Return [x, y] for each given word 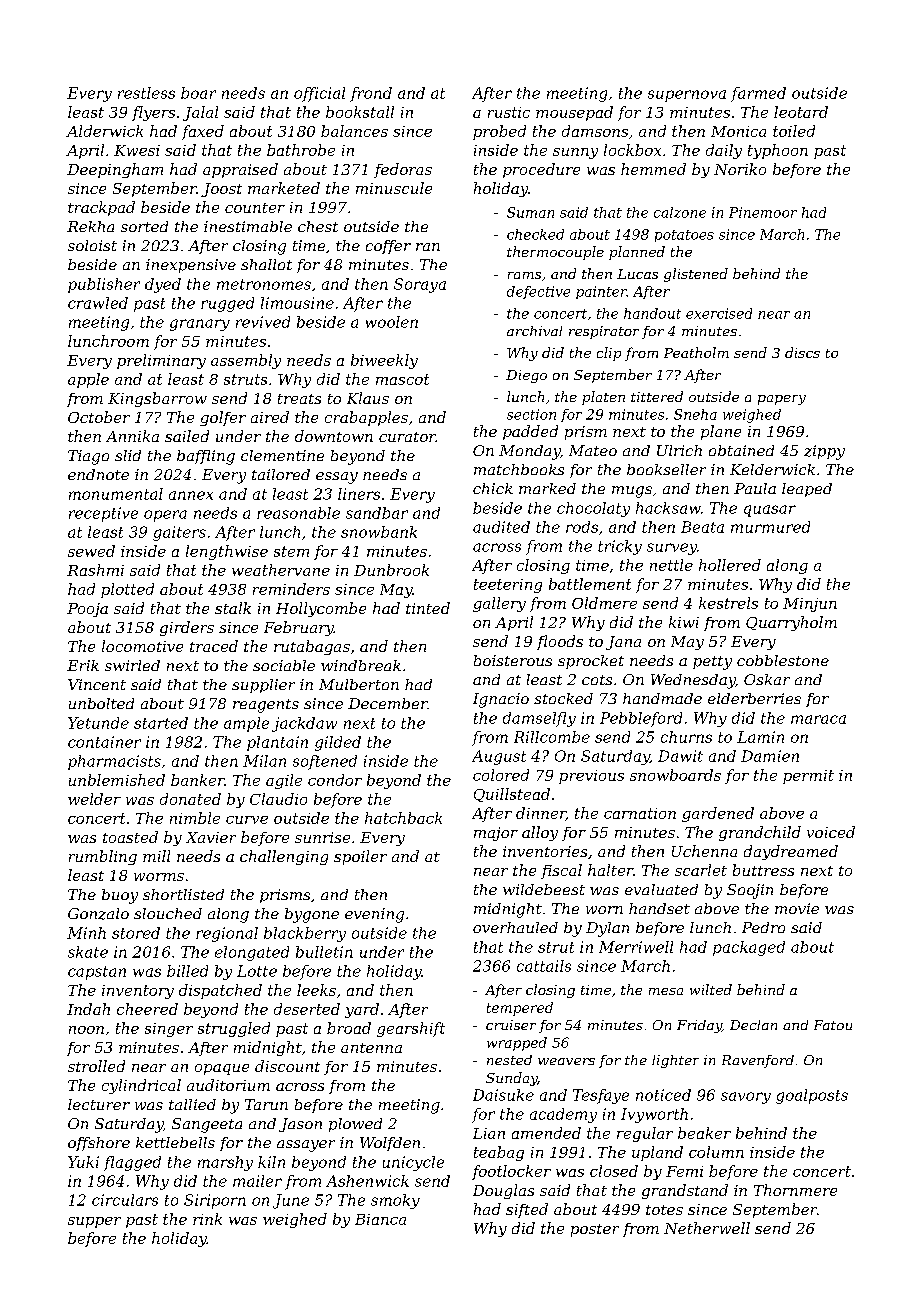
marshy [225, 1163]
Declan [753, 1025]
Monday [529, 452]
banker [197, 780]
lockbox [632, 150]
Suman [530, 212]
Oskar [767, 679]
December [387, 703]
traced [214, 646]
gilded [338, 743]
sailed [187, 436]
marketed [284, 188]
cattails [544, 966]
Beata [702, 527]
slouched [168, 913]
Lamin [760, 737]
